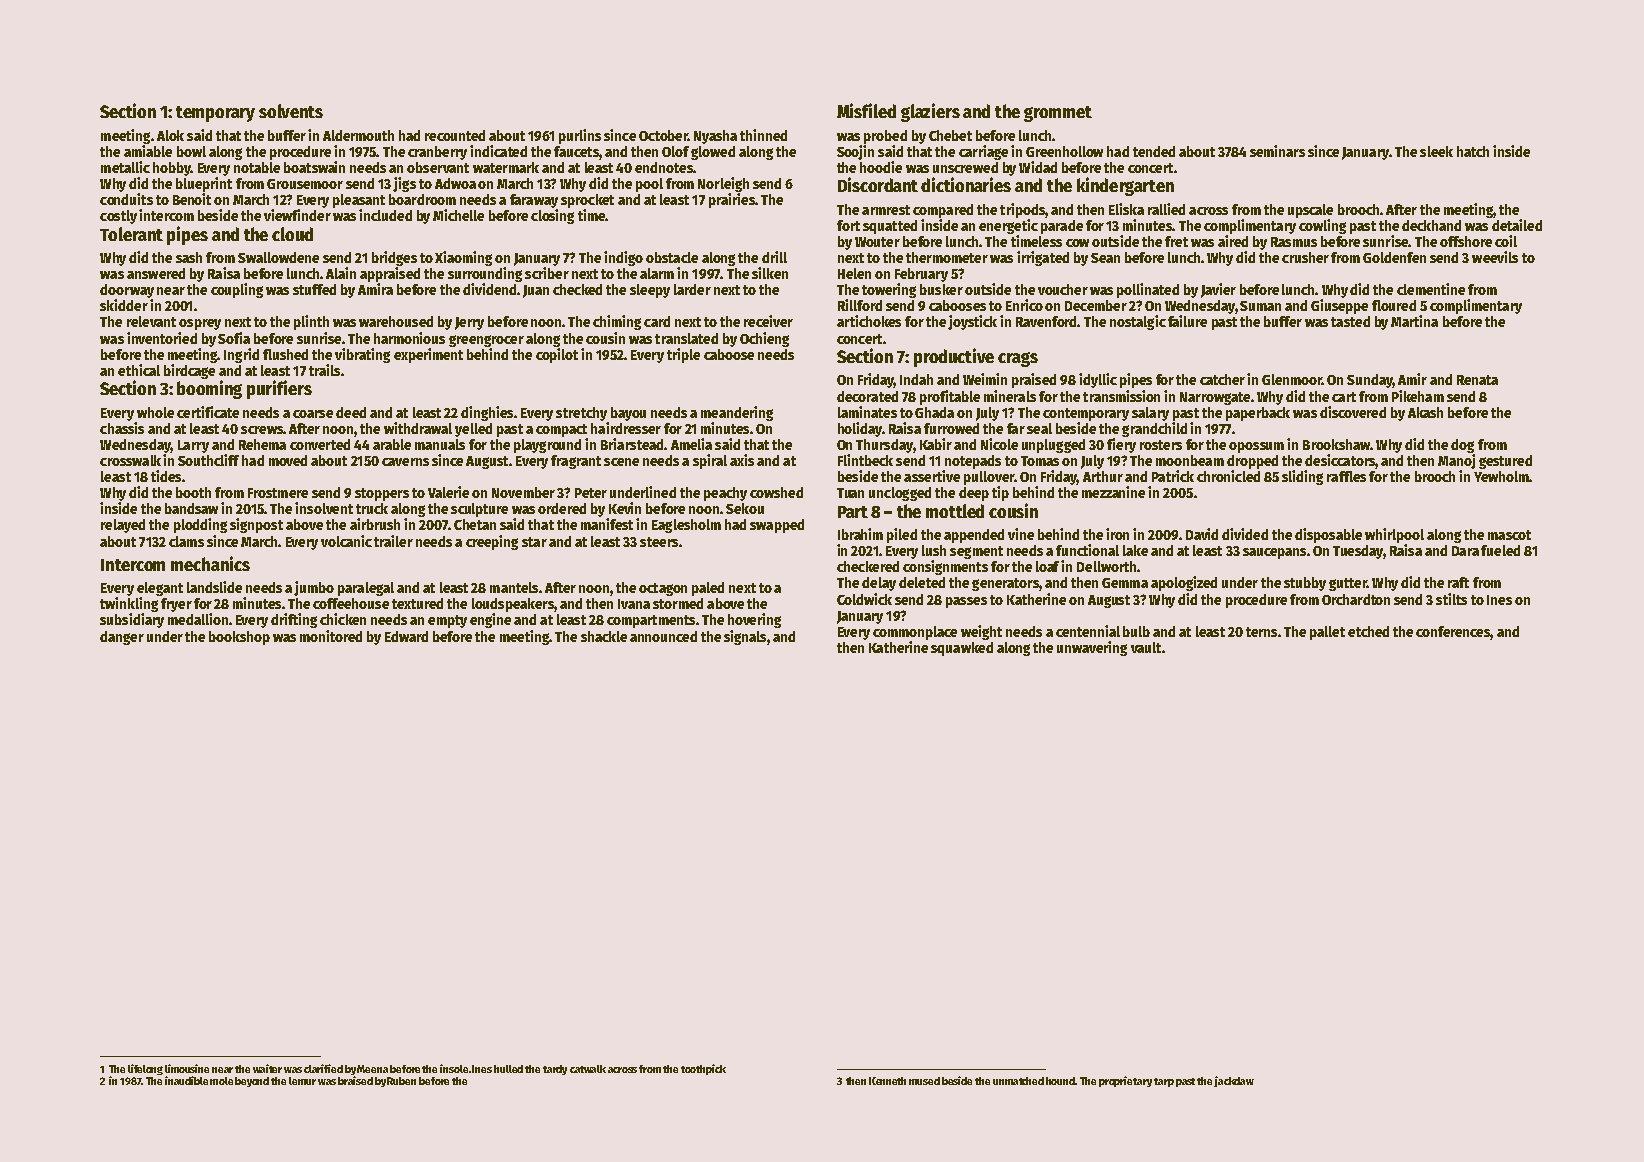 The height and width of the image is (1162, 1644). Describe the element at coordinates (166, 476) in the image. I see `tides` at that location.
